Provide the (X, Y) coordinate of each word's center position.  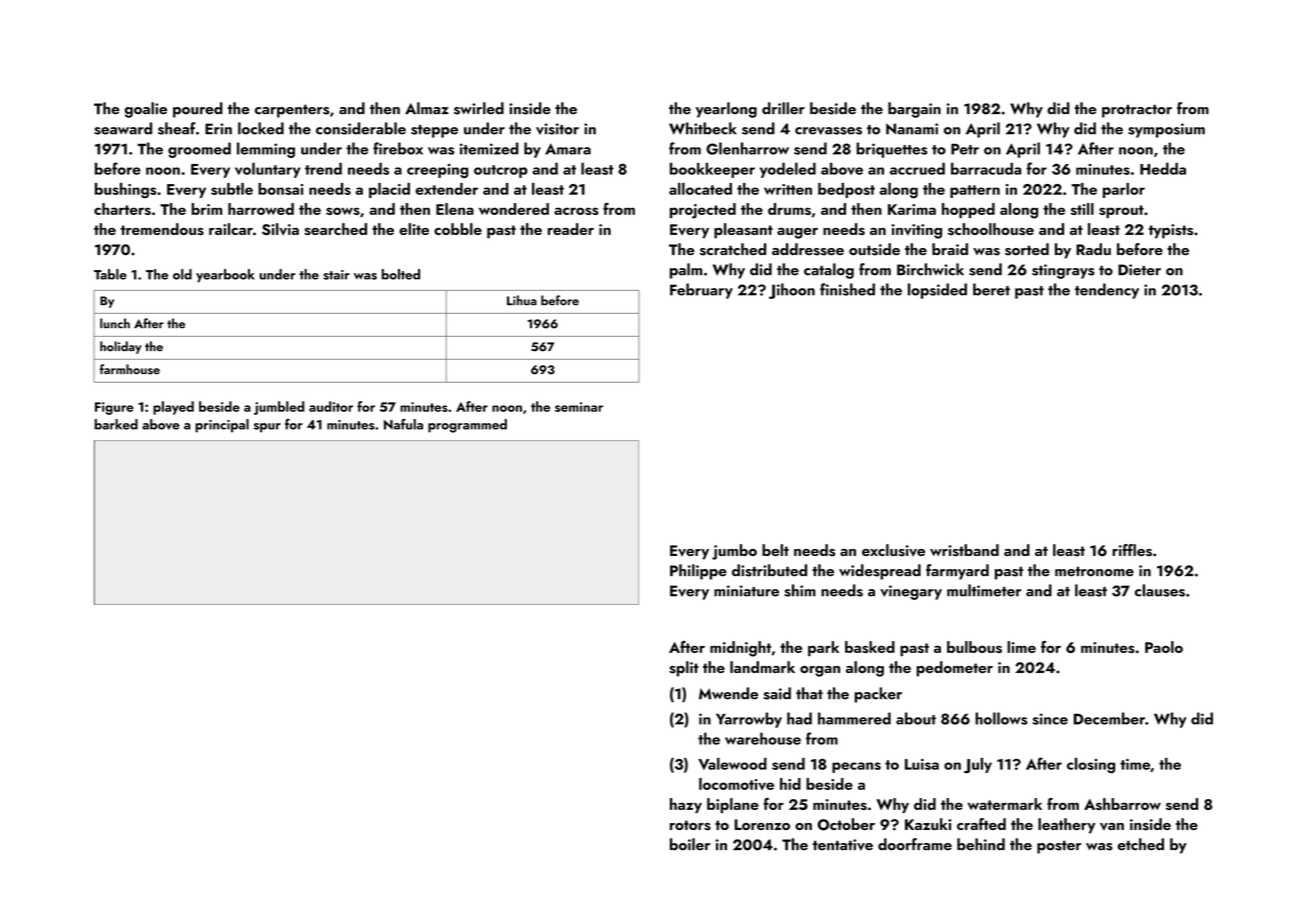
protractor (1137, 111)
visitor (557, 129)
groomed (199, 150)
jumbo (734, 552)
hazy (686, 805)
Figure (114, 408)
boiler (690, 844)
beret (991, 289)
